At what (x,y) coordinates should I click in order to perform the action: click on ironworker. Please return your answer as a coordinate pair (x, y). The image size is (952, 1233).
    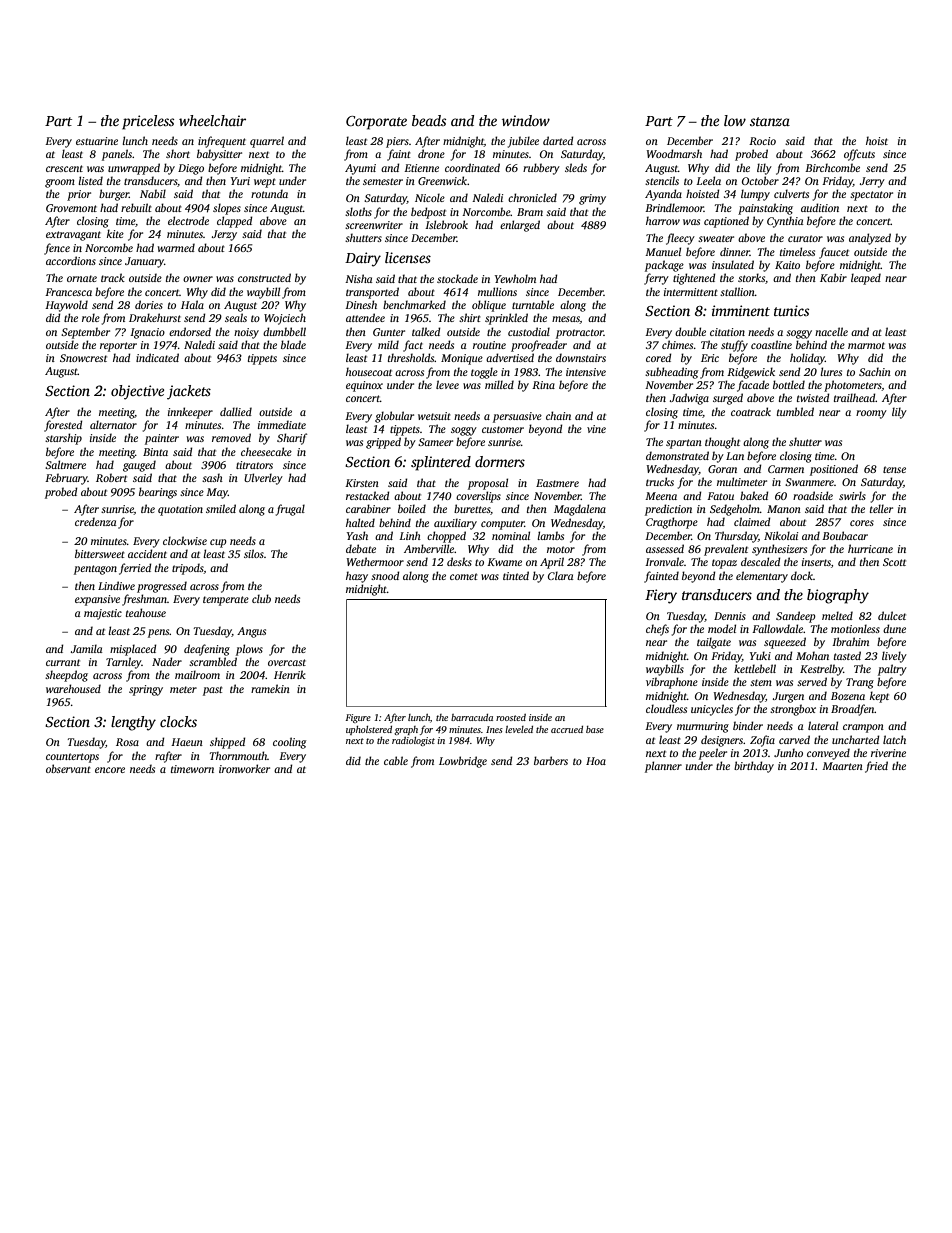
    Looking at the image, I should click on (244, 768).
